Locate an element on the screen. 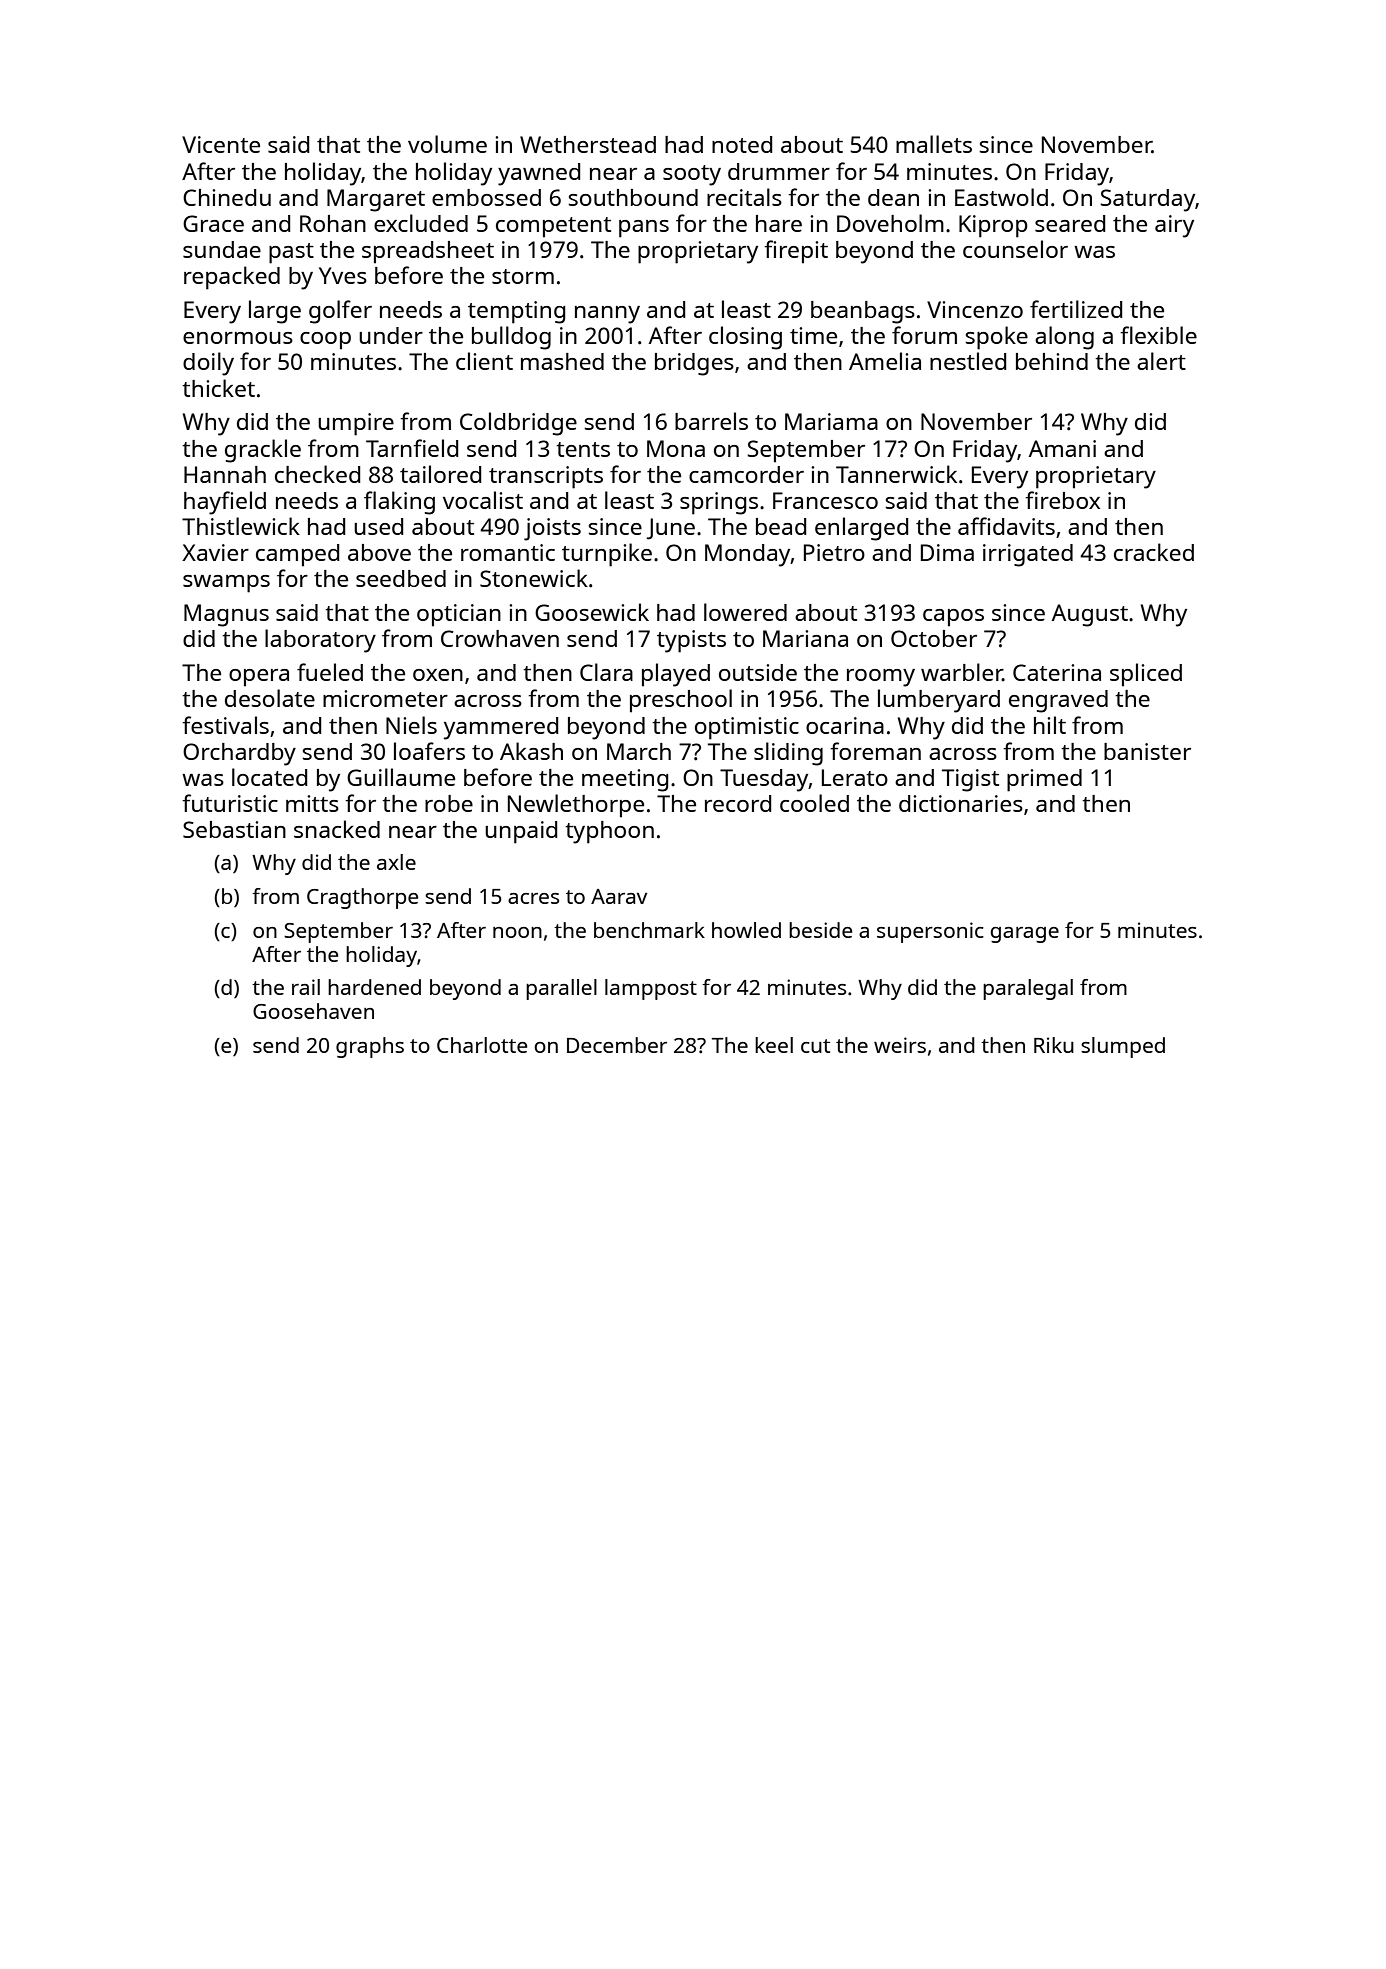  embossed is located at coordinates (486, 197).
